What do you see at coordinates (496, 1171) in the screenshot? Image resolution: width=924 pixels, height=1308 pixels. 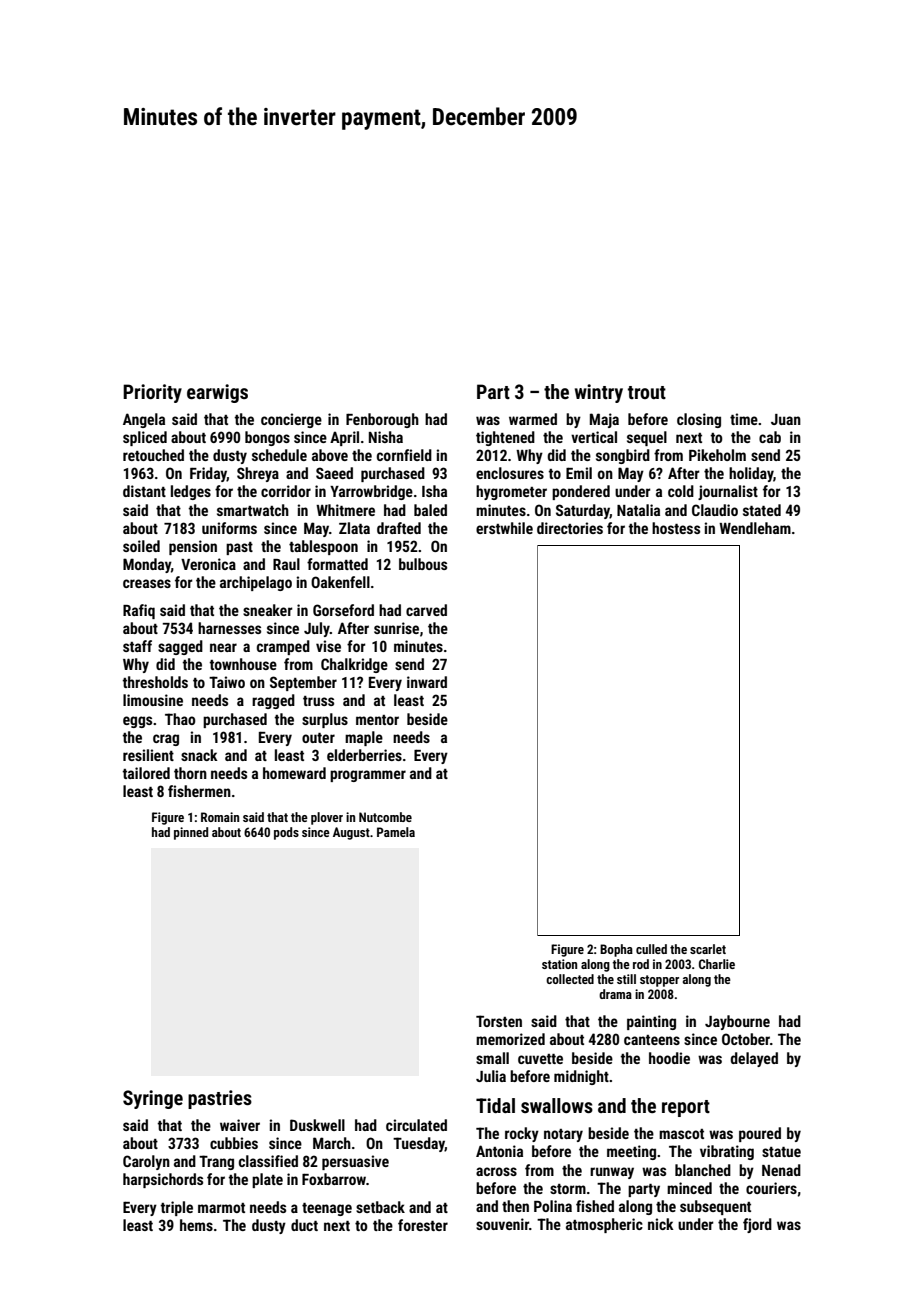 I see `across` at bounding box center [496, 1171].
